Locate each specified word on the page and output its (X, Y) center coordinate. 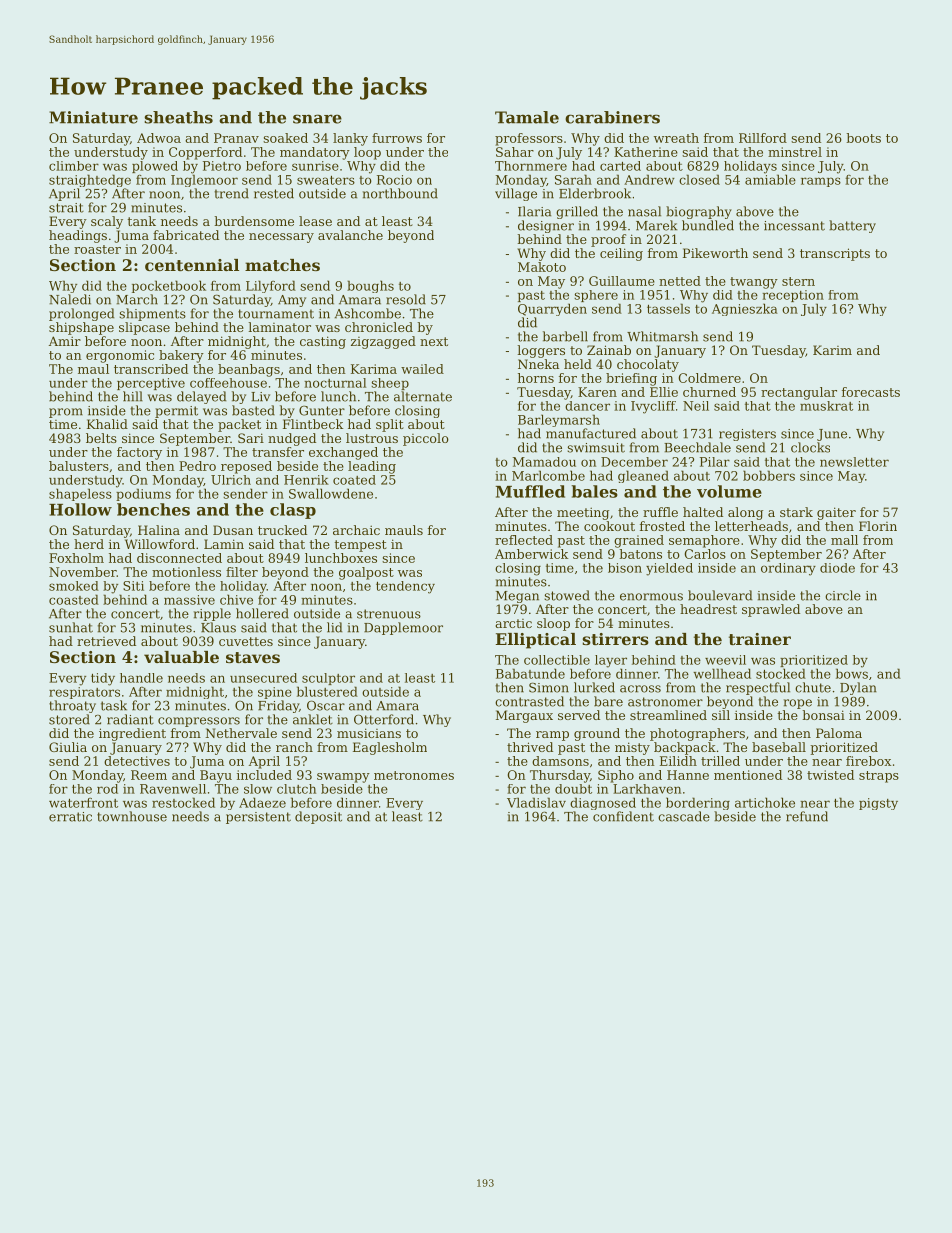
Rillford (763, 138)
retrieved (106, 641)
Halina (159, 530)
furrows (397, 138)
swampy (343, 778)
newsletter (854, 462)
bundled (708, 225)
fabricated (186, 235)
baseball (779, 747)
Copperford (205, 153)
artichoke (765, 802)
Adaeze (262, 802)
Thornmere (531, 166)
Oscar (326, 705)
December (634, 462)
